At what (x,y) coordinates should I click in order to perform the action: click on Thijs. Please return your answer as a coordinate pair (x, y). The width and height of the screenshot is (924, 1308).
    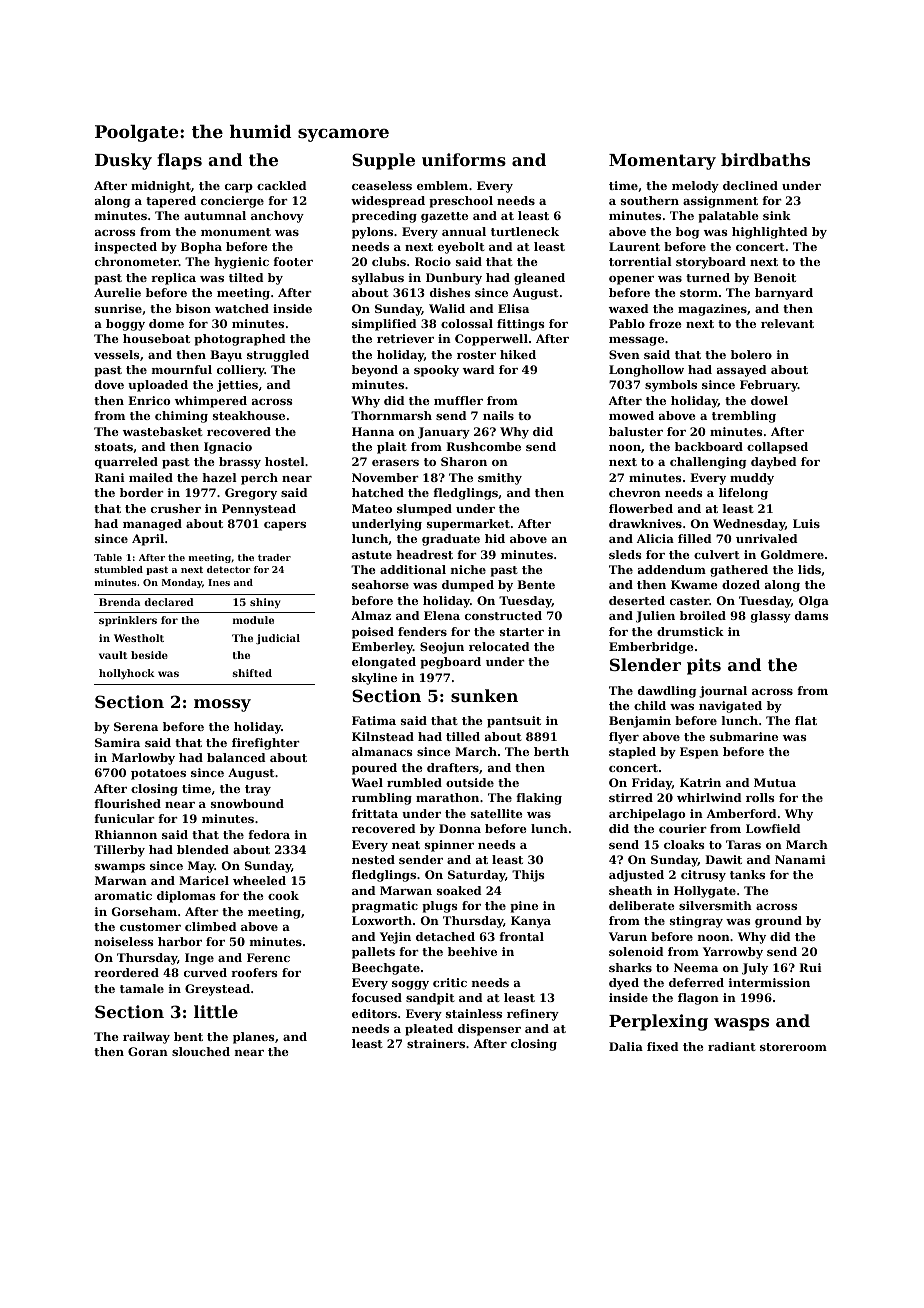
    Looking at the image, I should click on (528, 876).
